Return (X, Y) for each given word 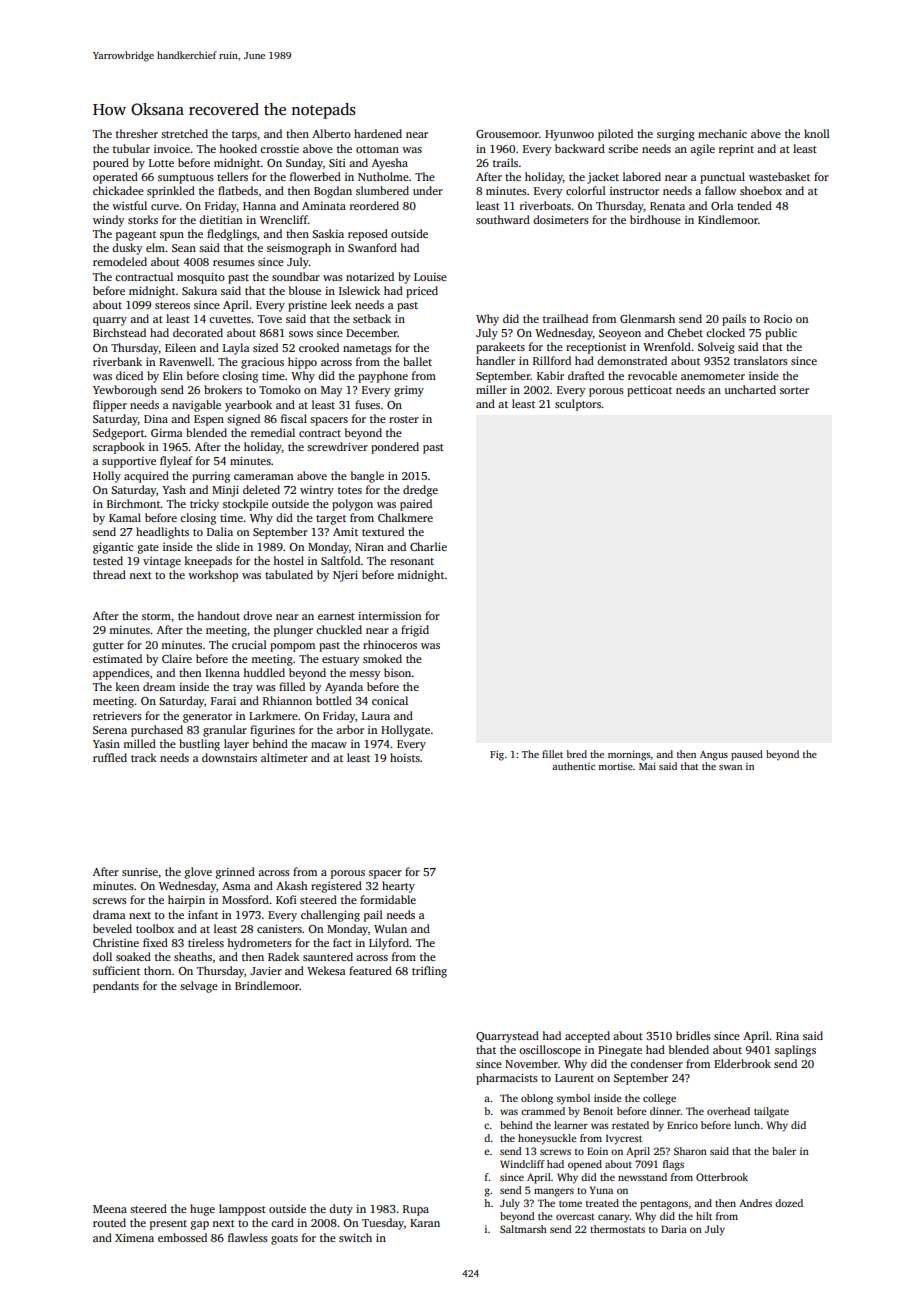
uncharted (750, 389)
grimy (409, 391)
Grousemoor (507, 134)
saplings (795, 1051)
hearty (398, 887)
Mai (647, 766)
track (144, 757)
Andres (755, 1203)
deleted (261, 489)
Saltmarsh (523, 1229)
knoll (817, 133)
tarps (244, 136)
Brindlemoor (267, 985)
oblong (537, 1099)
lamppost (242, 1210)
